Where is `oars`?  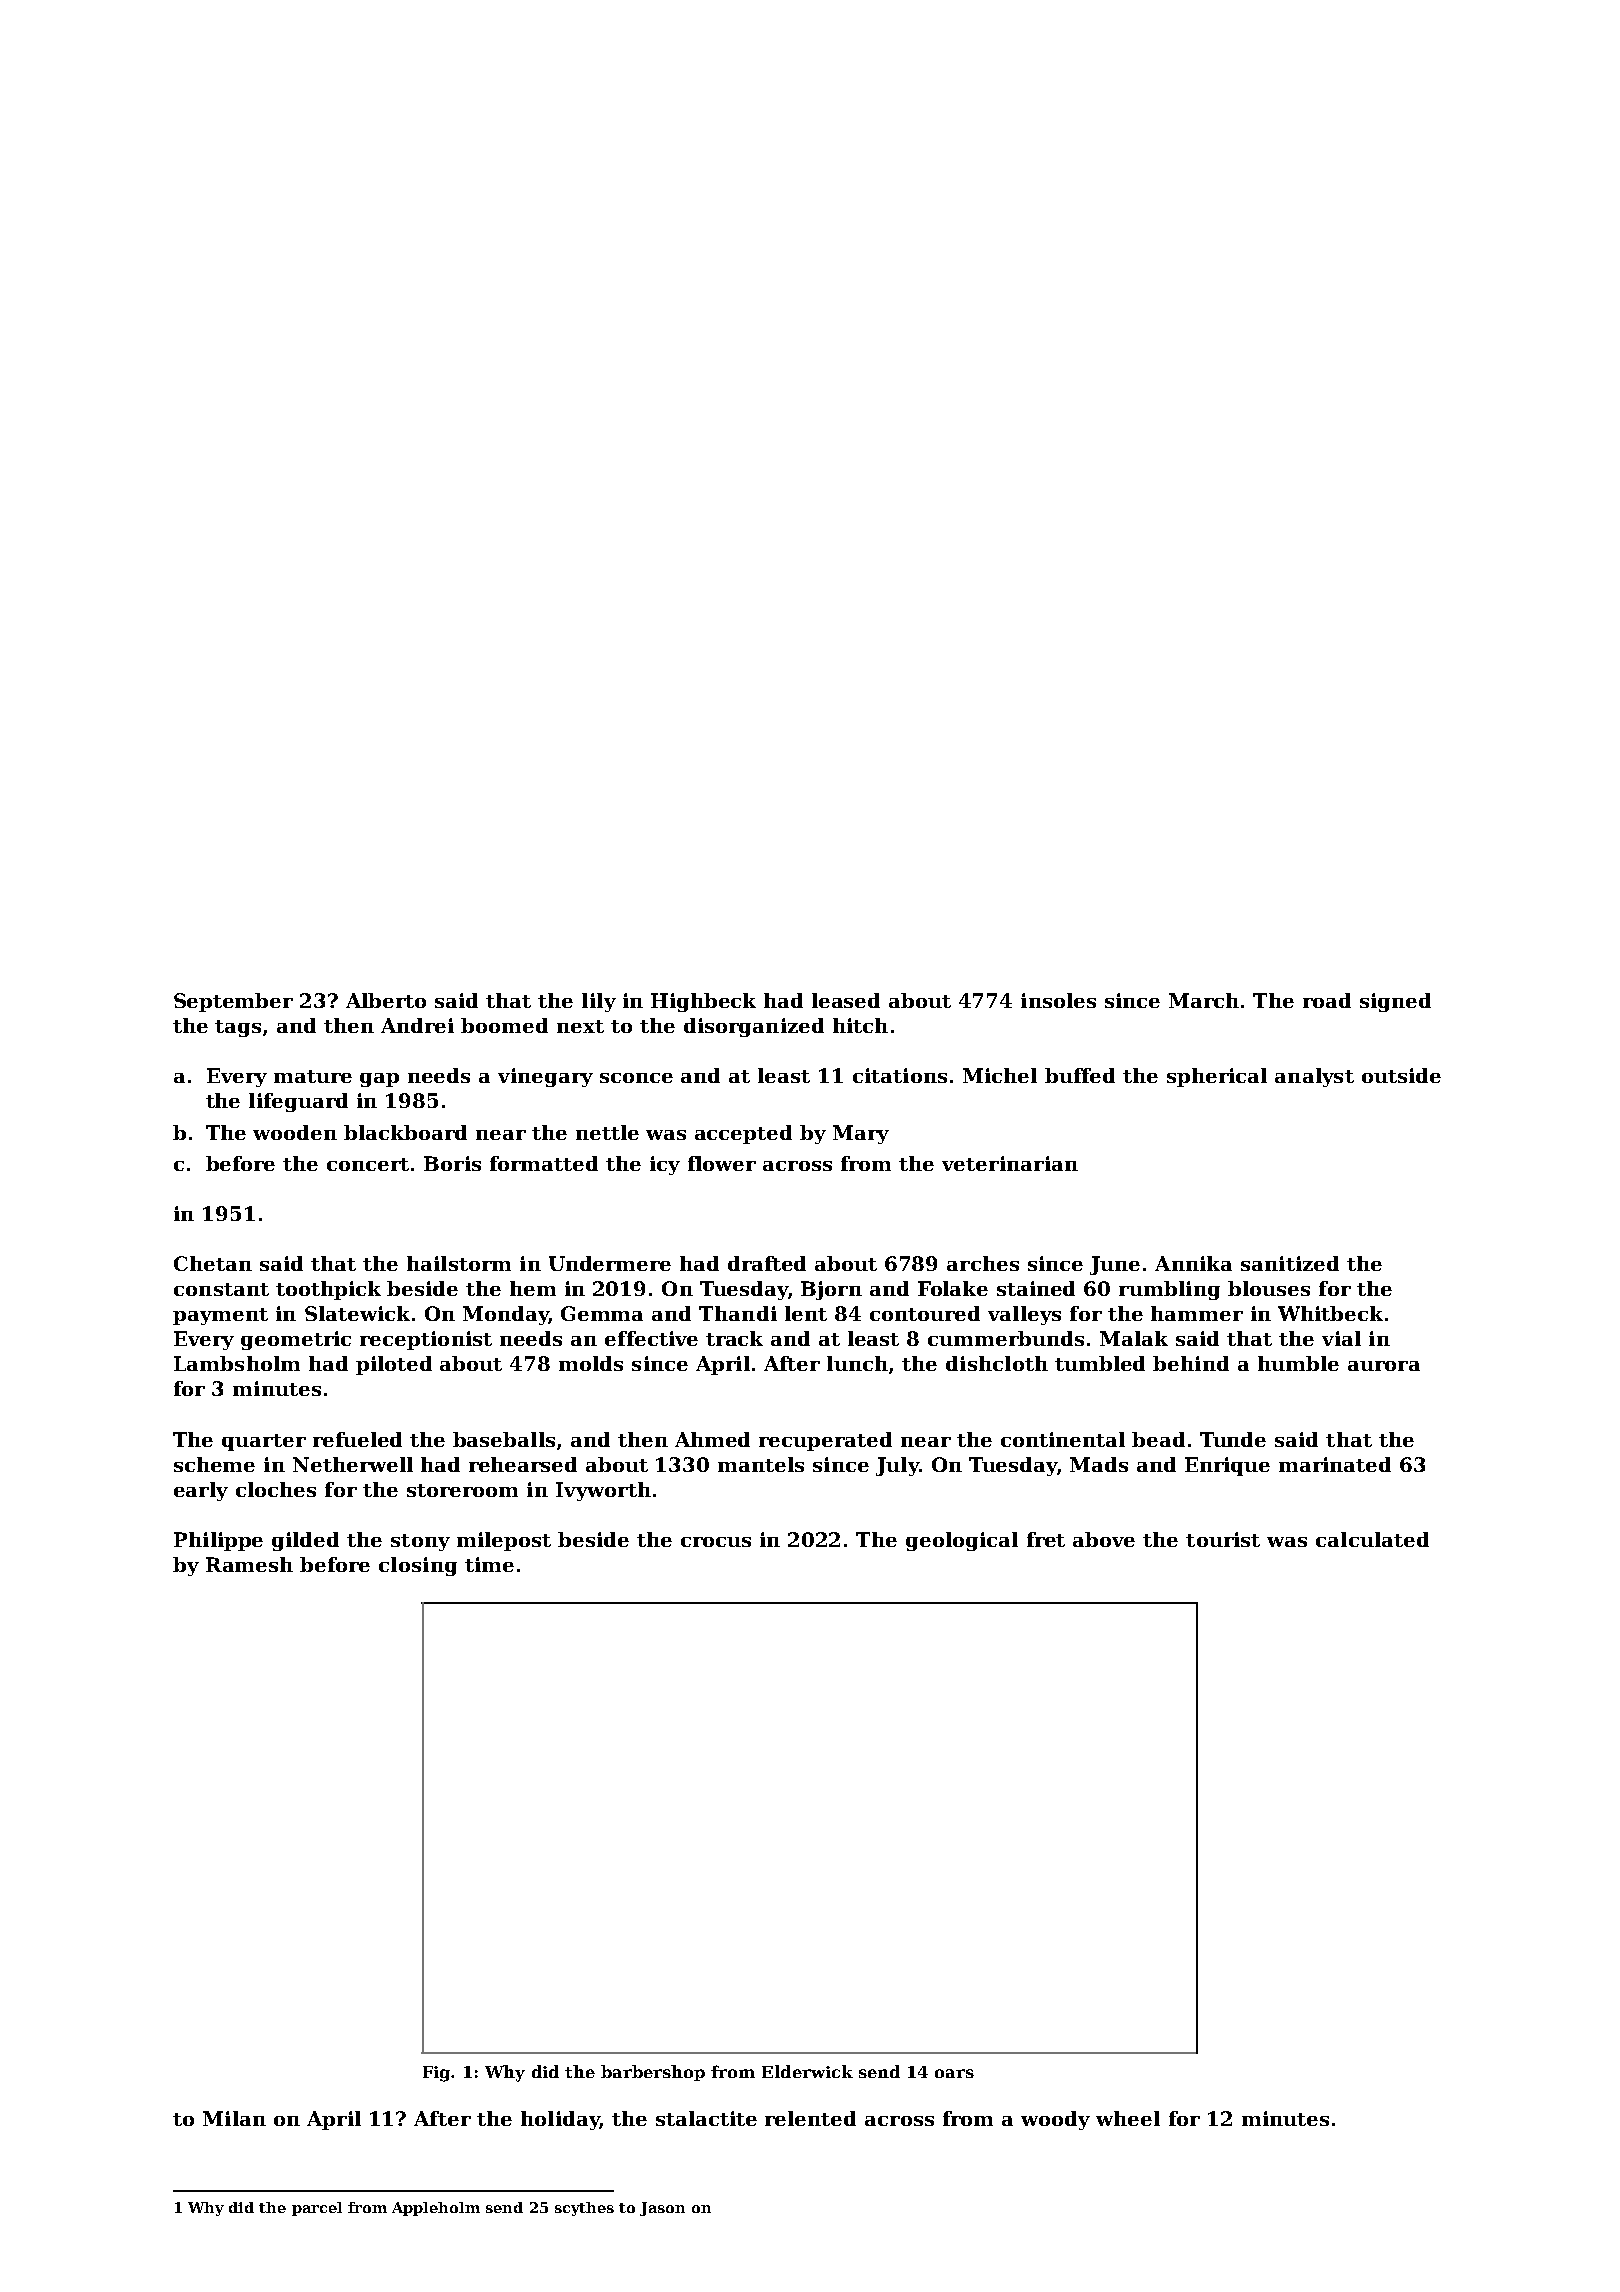
oars is located at coordinates (954, 2073).
